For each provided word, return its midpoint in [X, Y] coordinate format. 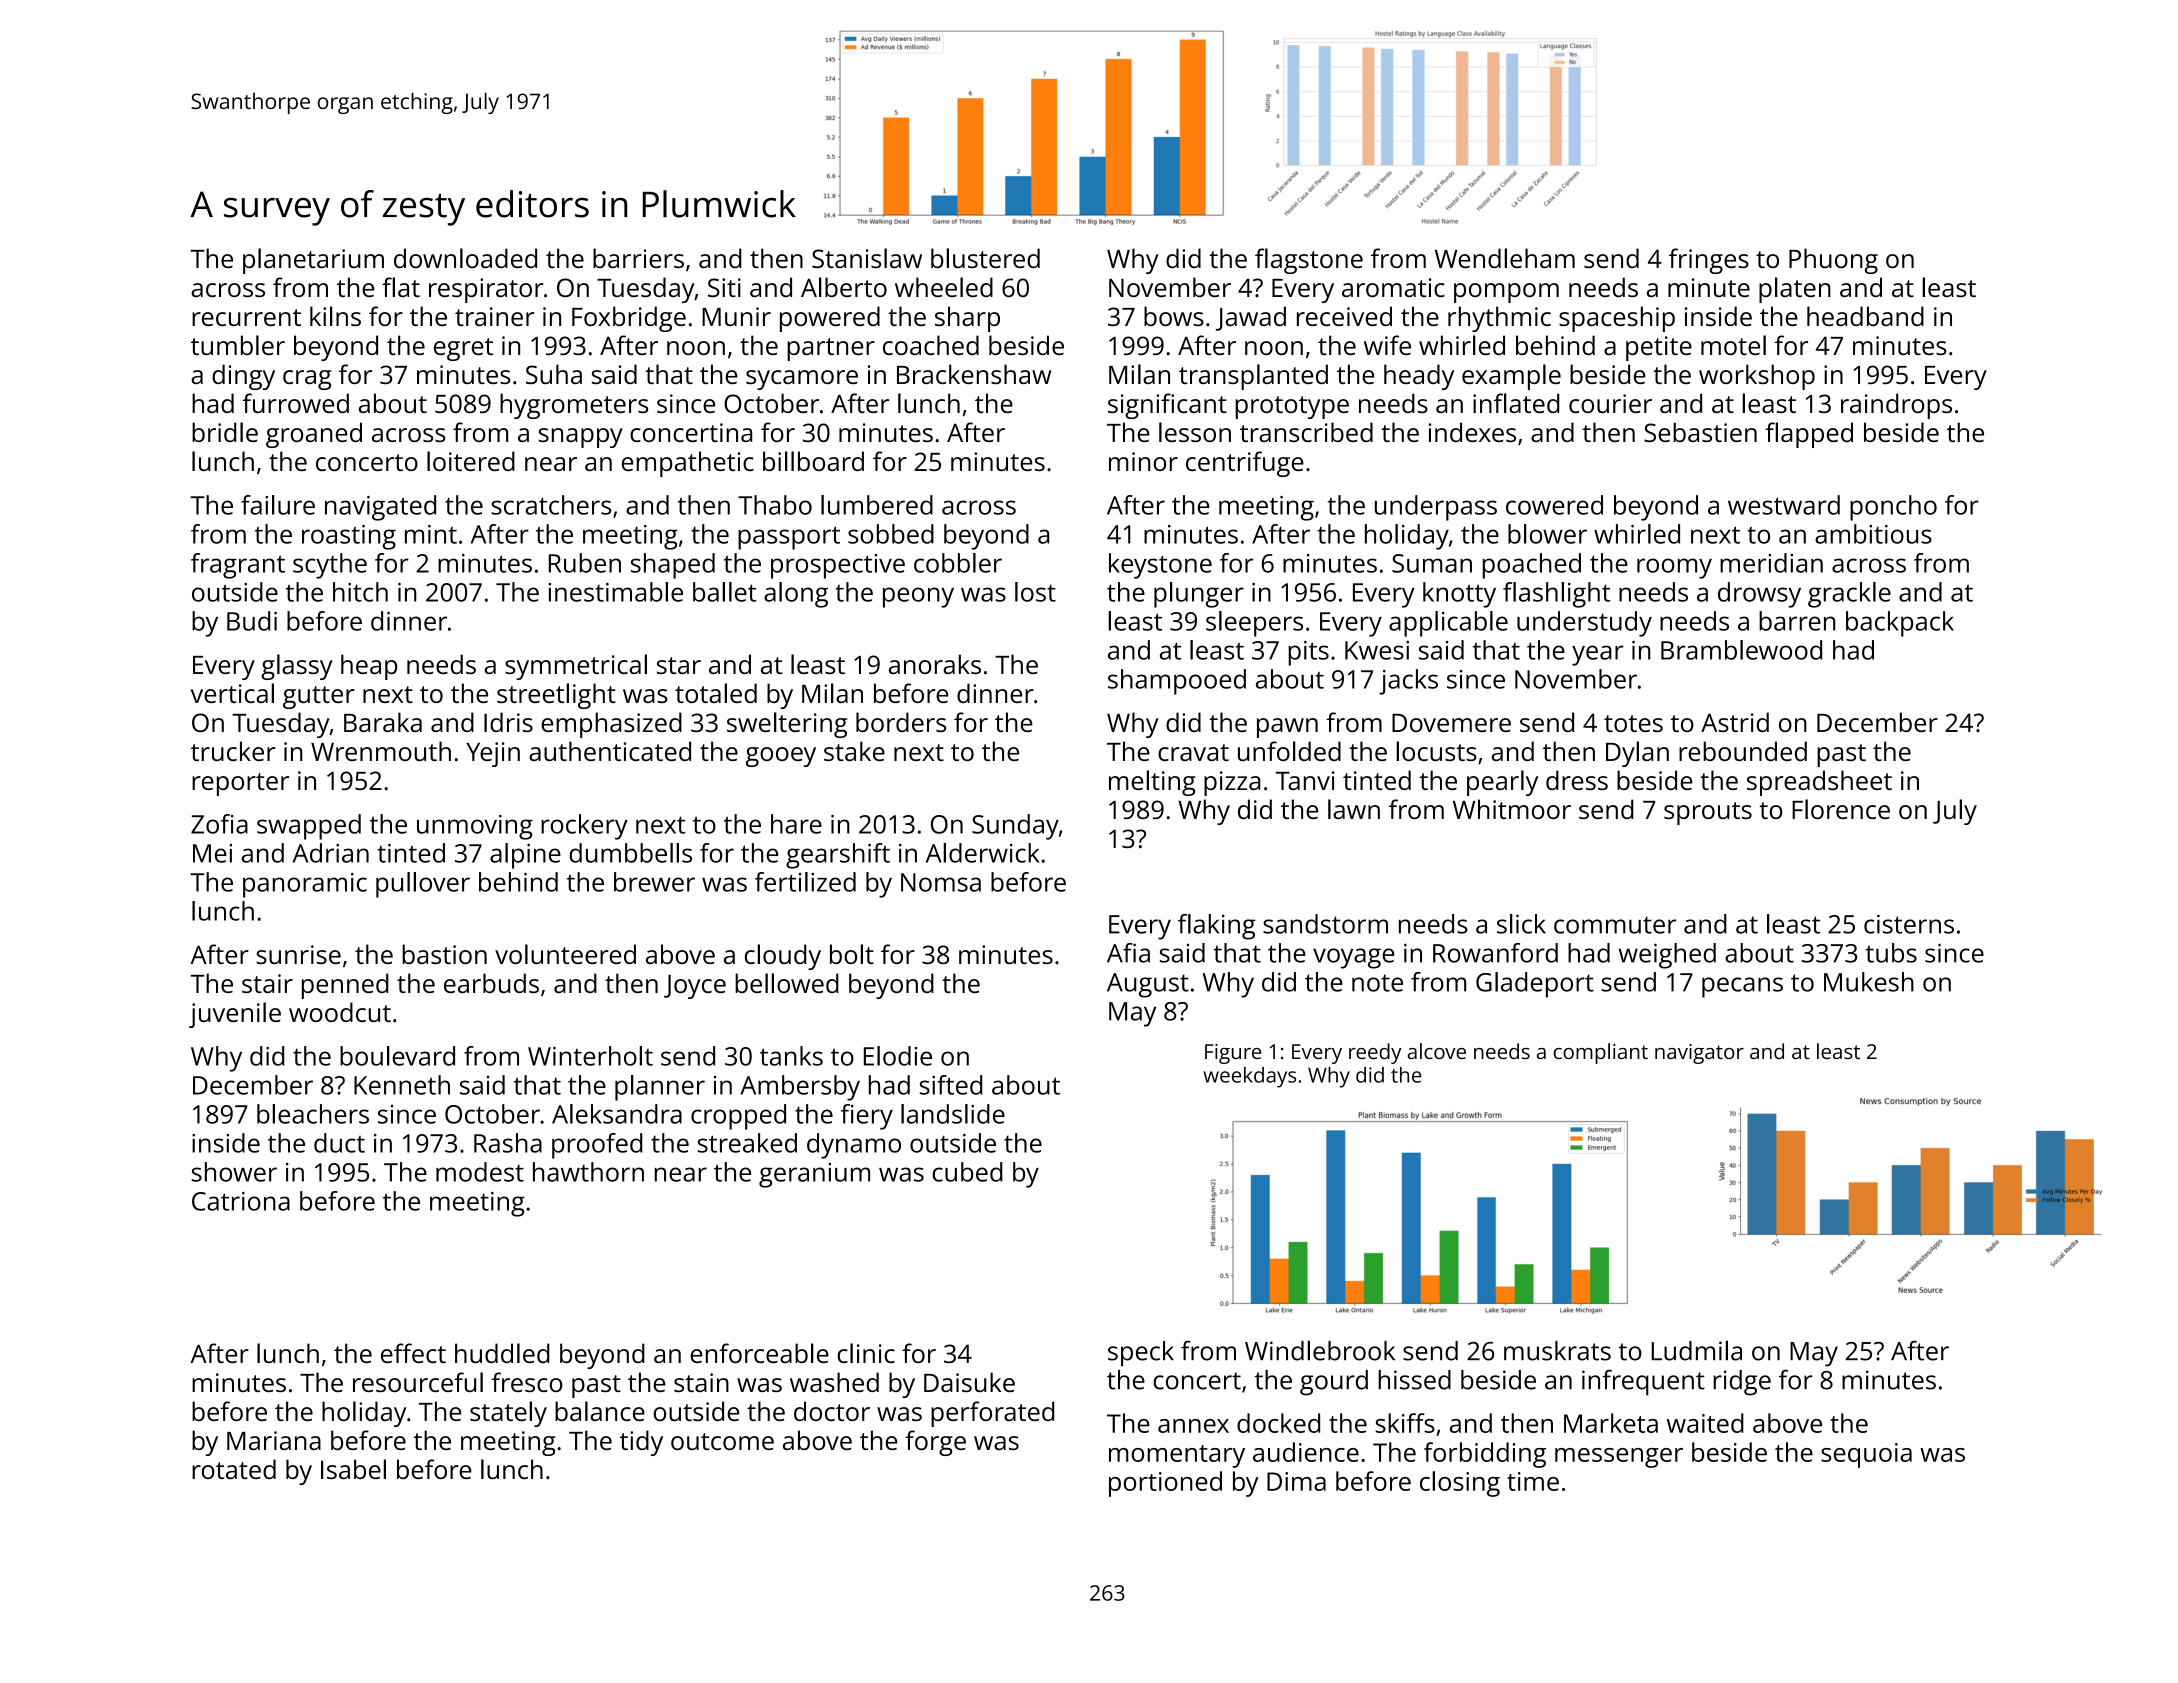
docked [1278, 1423]
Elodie [898, 1056]
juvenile [235, 1015]
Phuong [1833, 261]
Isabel [353, 1469]
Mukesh [1869, 982]
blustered [985, 258]
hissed [1414, 1380]
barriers [638, 258]
